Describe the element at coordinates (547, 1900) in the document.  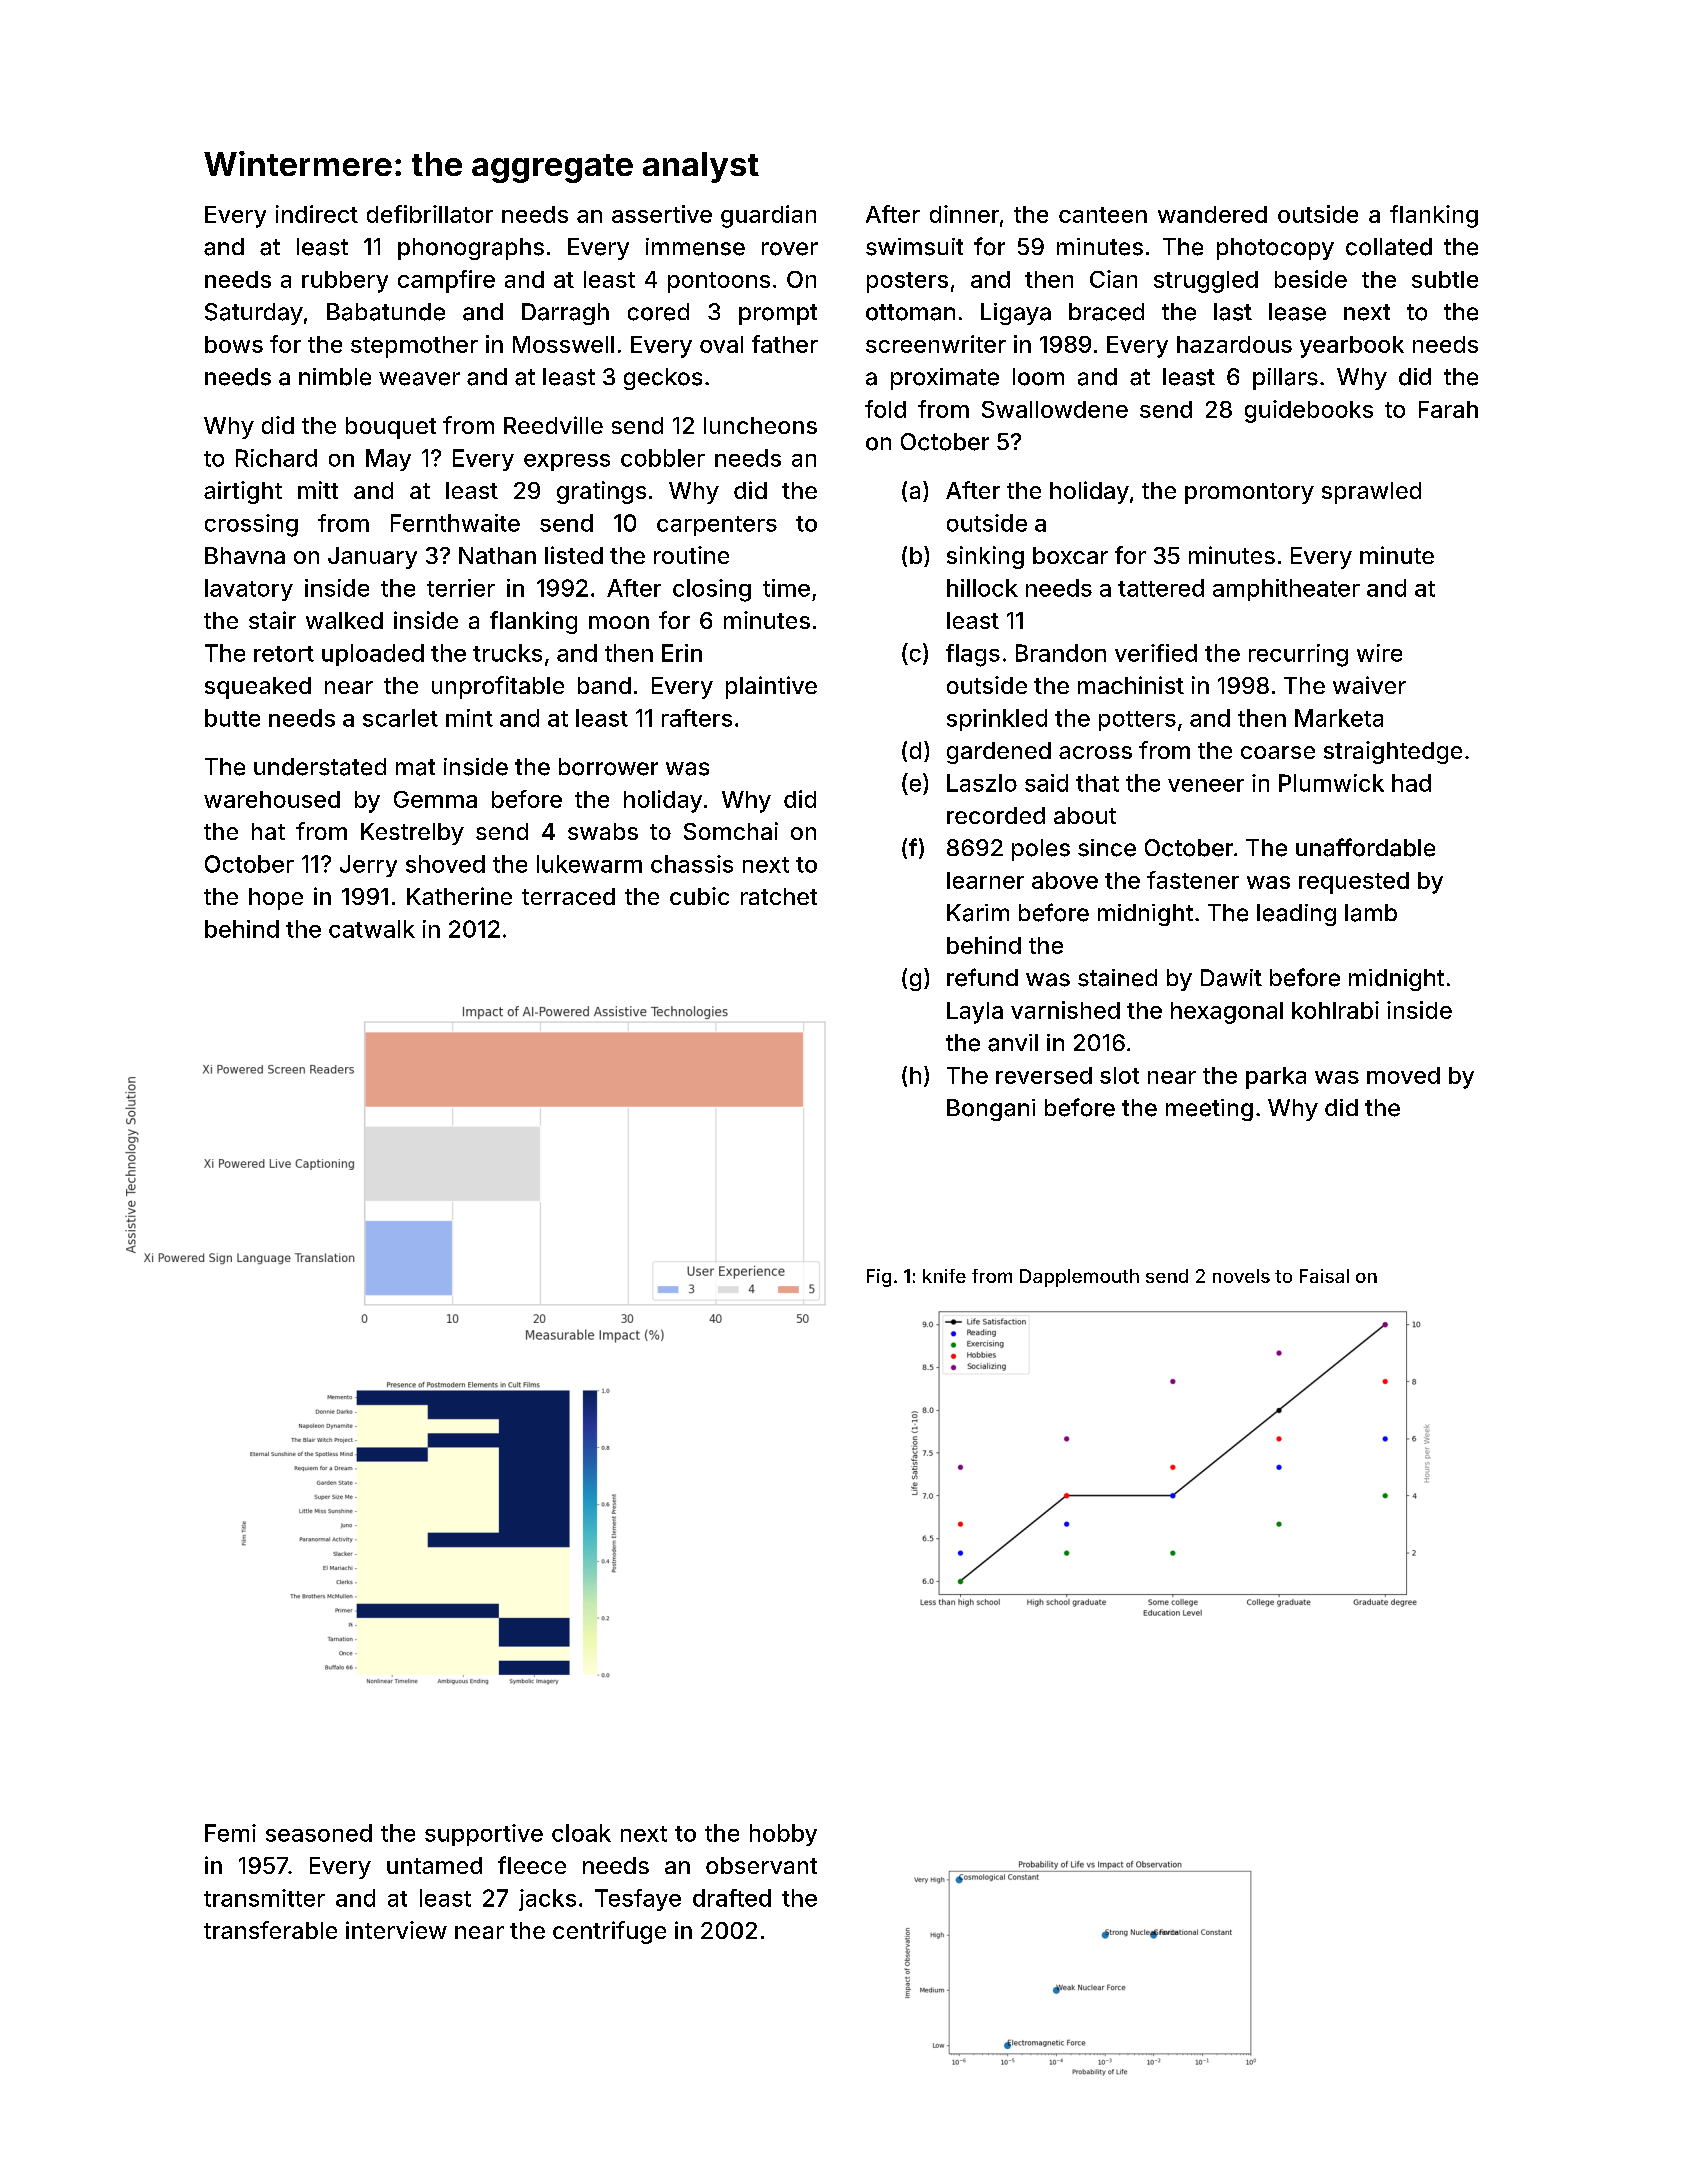
I see `jacks` at that location.
